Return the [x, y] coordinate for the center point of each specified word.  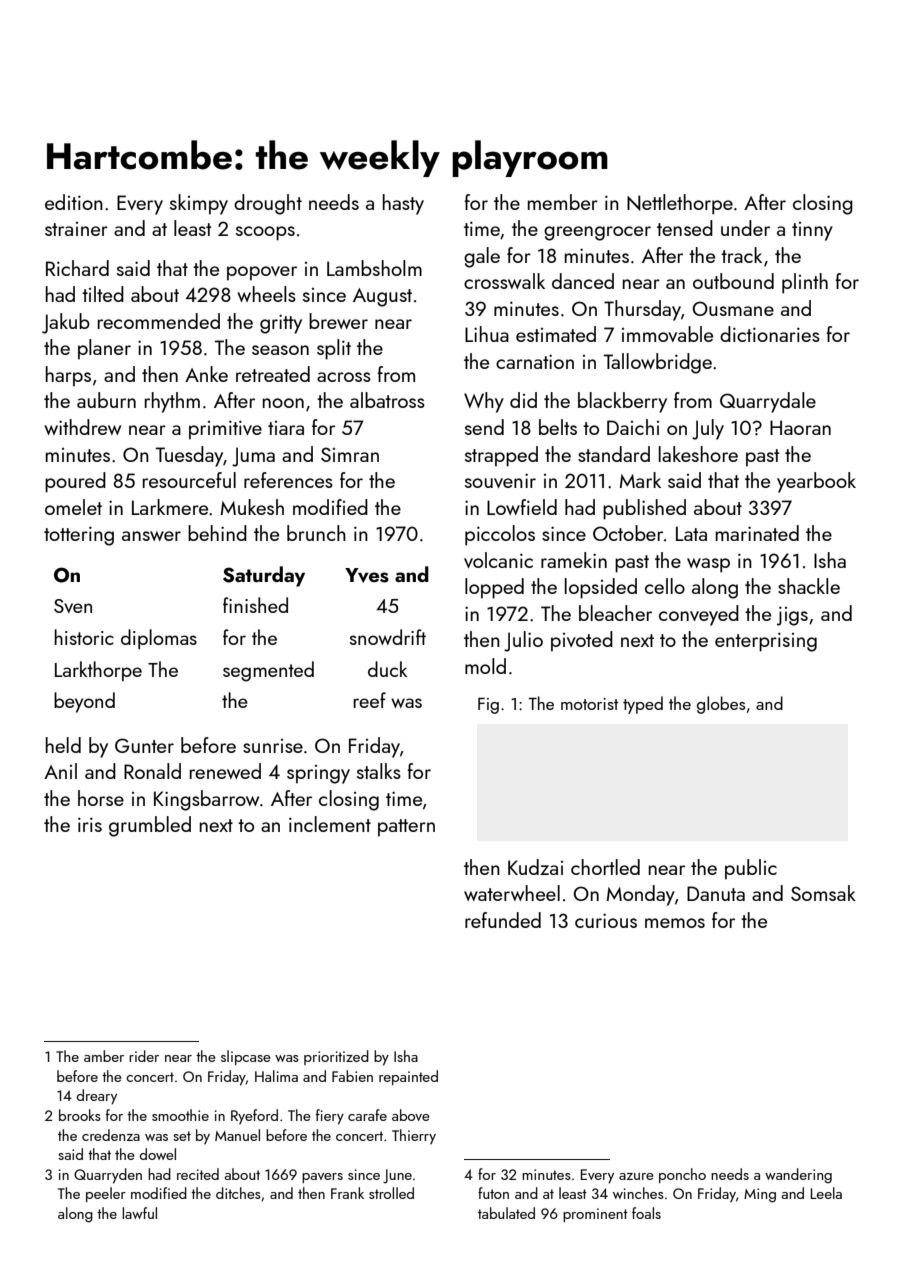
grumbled [150, 826]
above [411, 1115]
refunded [503, 920]
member [563, 202]
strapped [501, 456]
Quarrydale [768, 402]
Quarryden [108, 1176]
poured [75, 482]
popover [262, 273]
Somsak [823, 893]
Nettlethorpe [680, 204]
